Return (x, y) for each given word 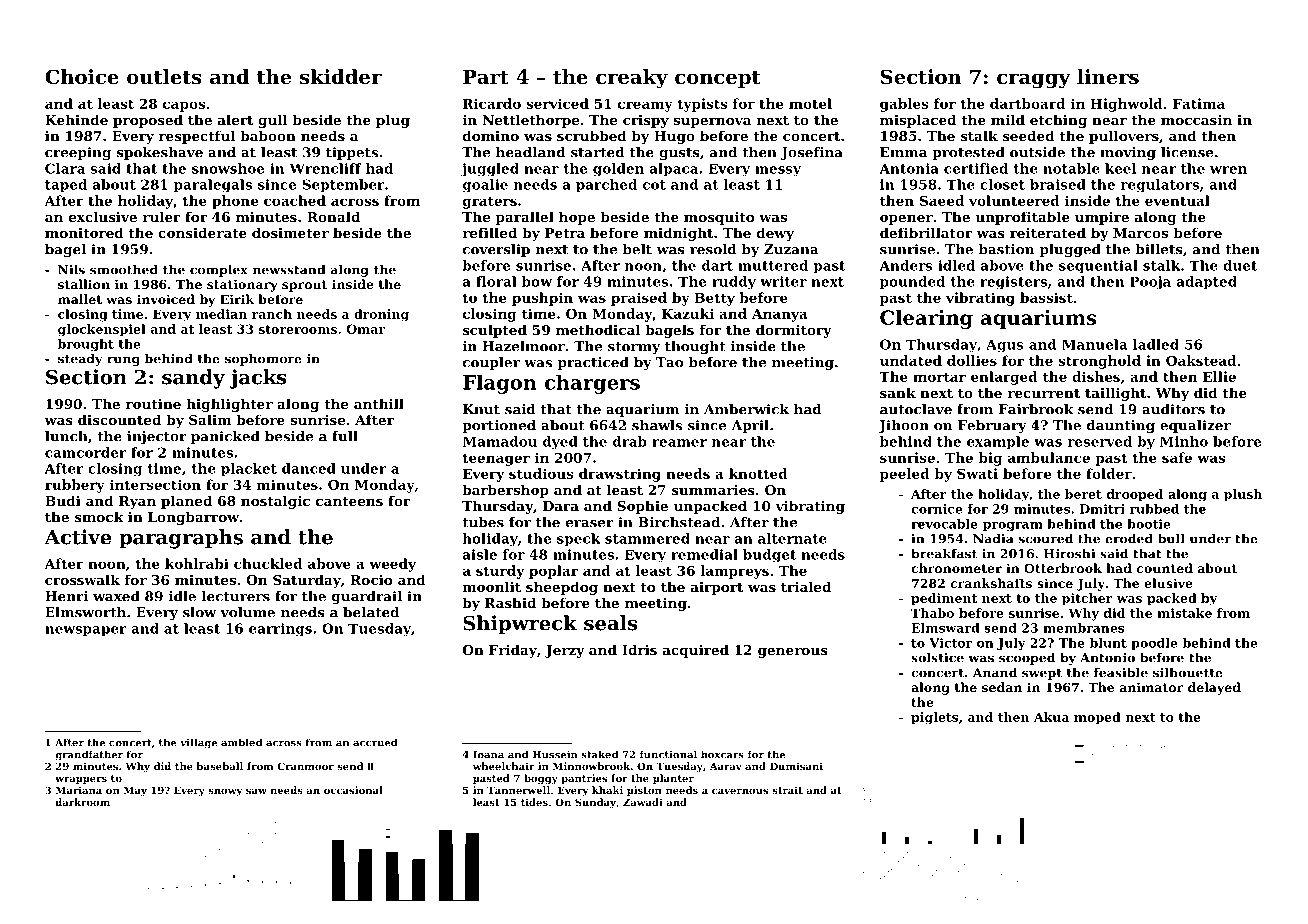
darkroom (82, 802)
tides (534, 802)
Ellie (1219, 376)
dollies (972, 360)
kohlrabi (197, 563)
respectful (197, 137)
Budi (63, 500)
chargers (592, 384)
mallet (80, 299)
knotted (758, 473)
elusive (1168, 583)
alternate (792, 538)
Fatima (1199, 103)
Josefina (812, 153)
